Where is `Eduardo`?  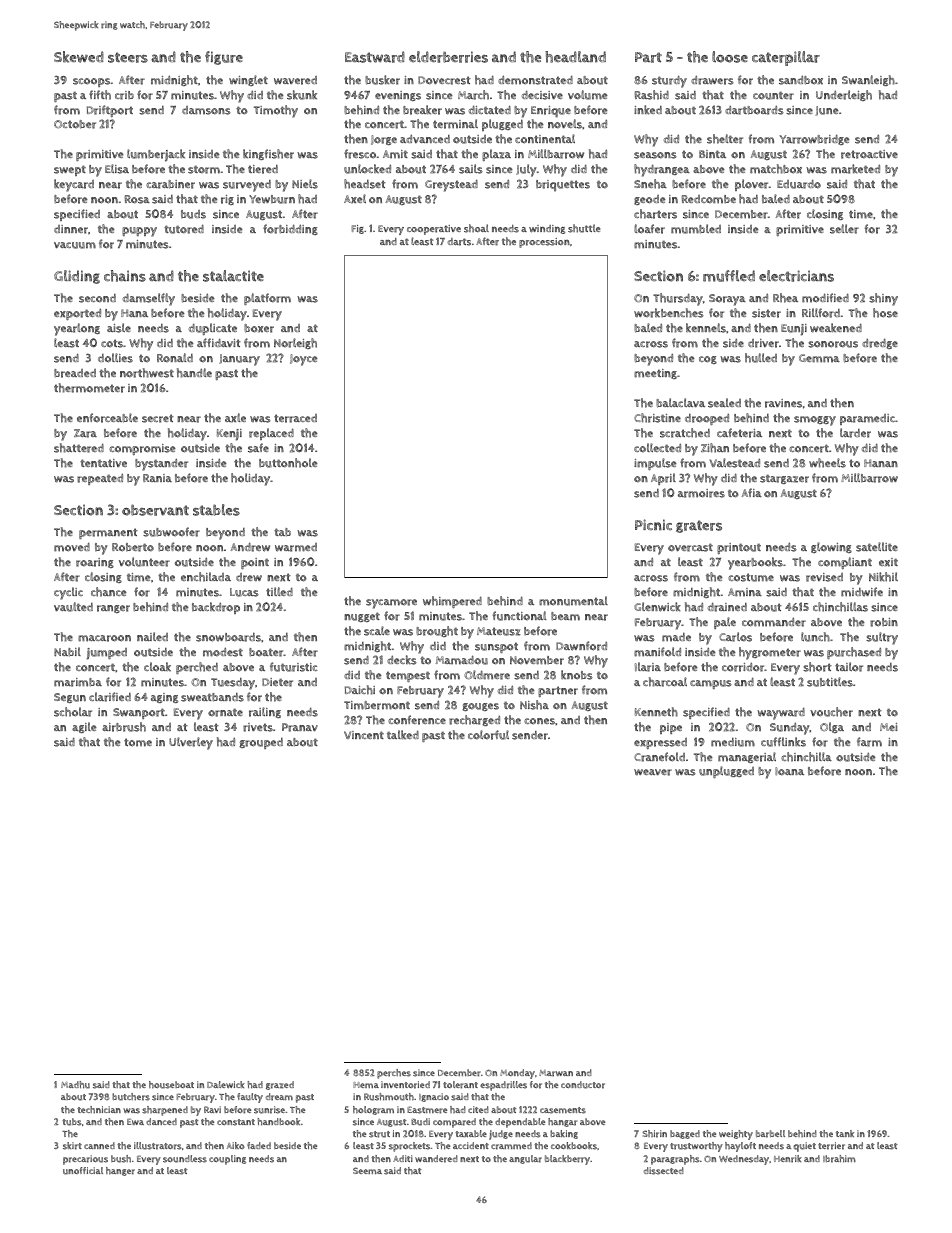 Eduardo is located at coordinates (799, 184).
